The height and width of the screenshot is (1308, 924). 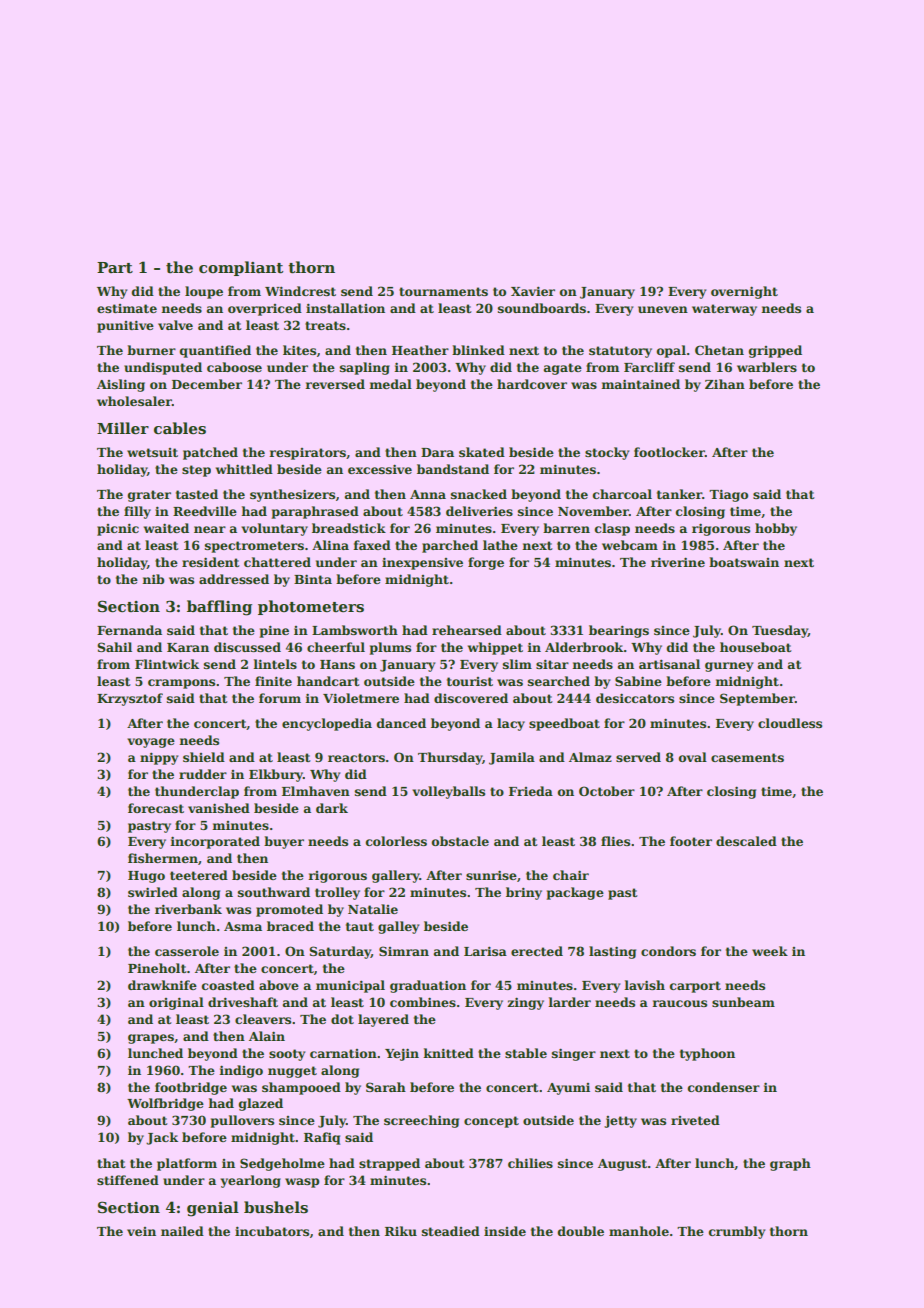 I want to click on Flintwick, so click(x=167, y=664).
